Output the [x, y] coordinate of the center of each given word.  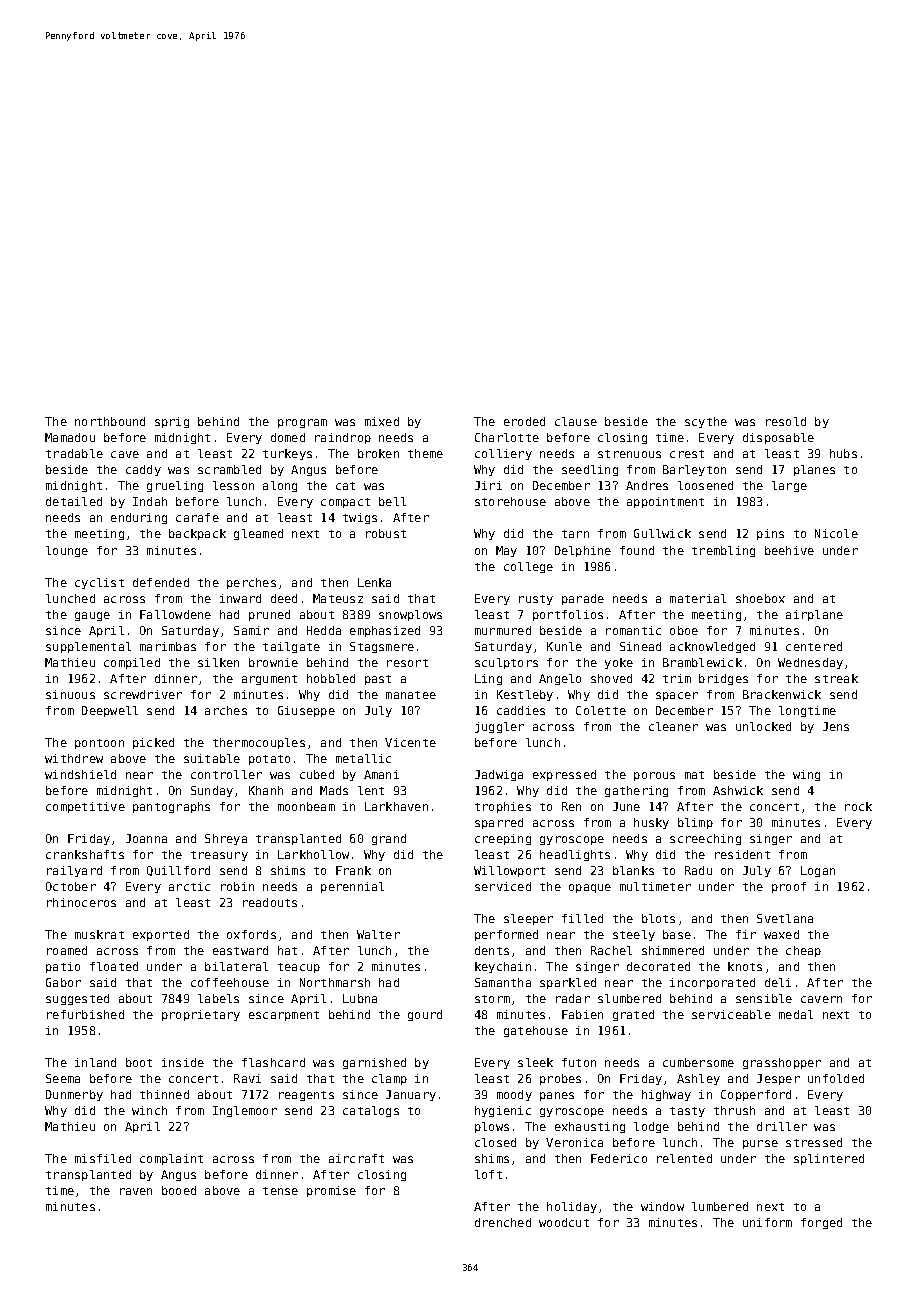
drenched [503, 1222]
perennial [352, 887]
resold [786, 421]
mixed [382, 421]
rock [858, 806]
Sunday [212, 791]
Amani [381, 774]
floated [114, 966]
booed [179, 1190]
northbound [110, 421]
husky [651, 823]
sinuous [70, 694]
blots [658, 918]
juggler [499, 727]
